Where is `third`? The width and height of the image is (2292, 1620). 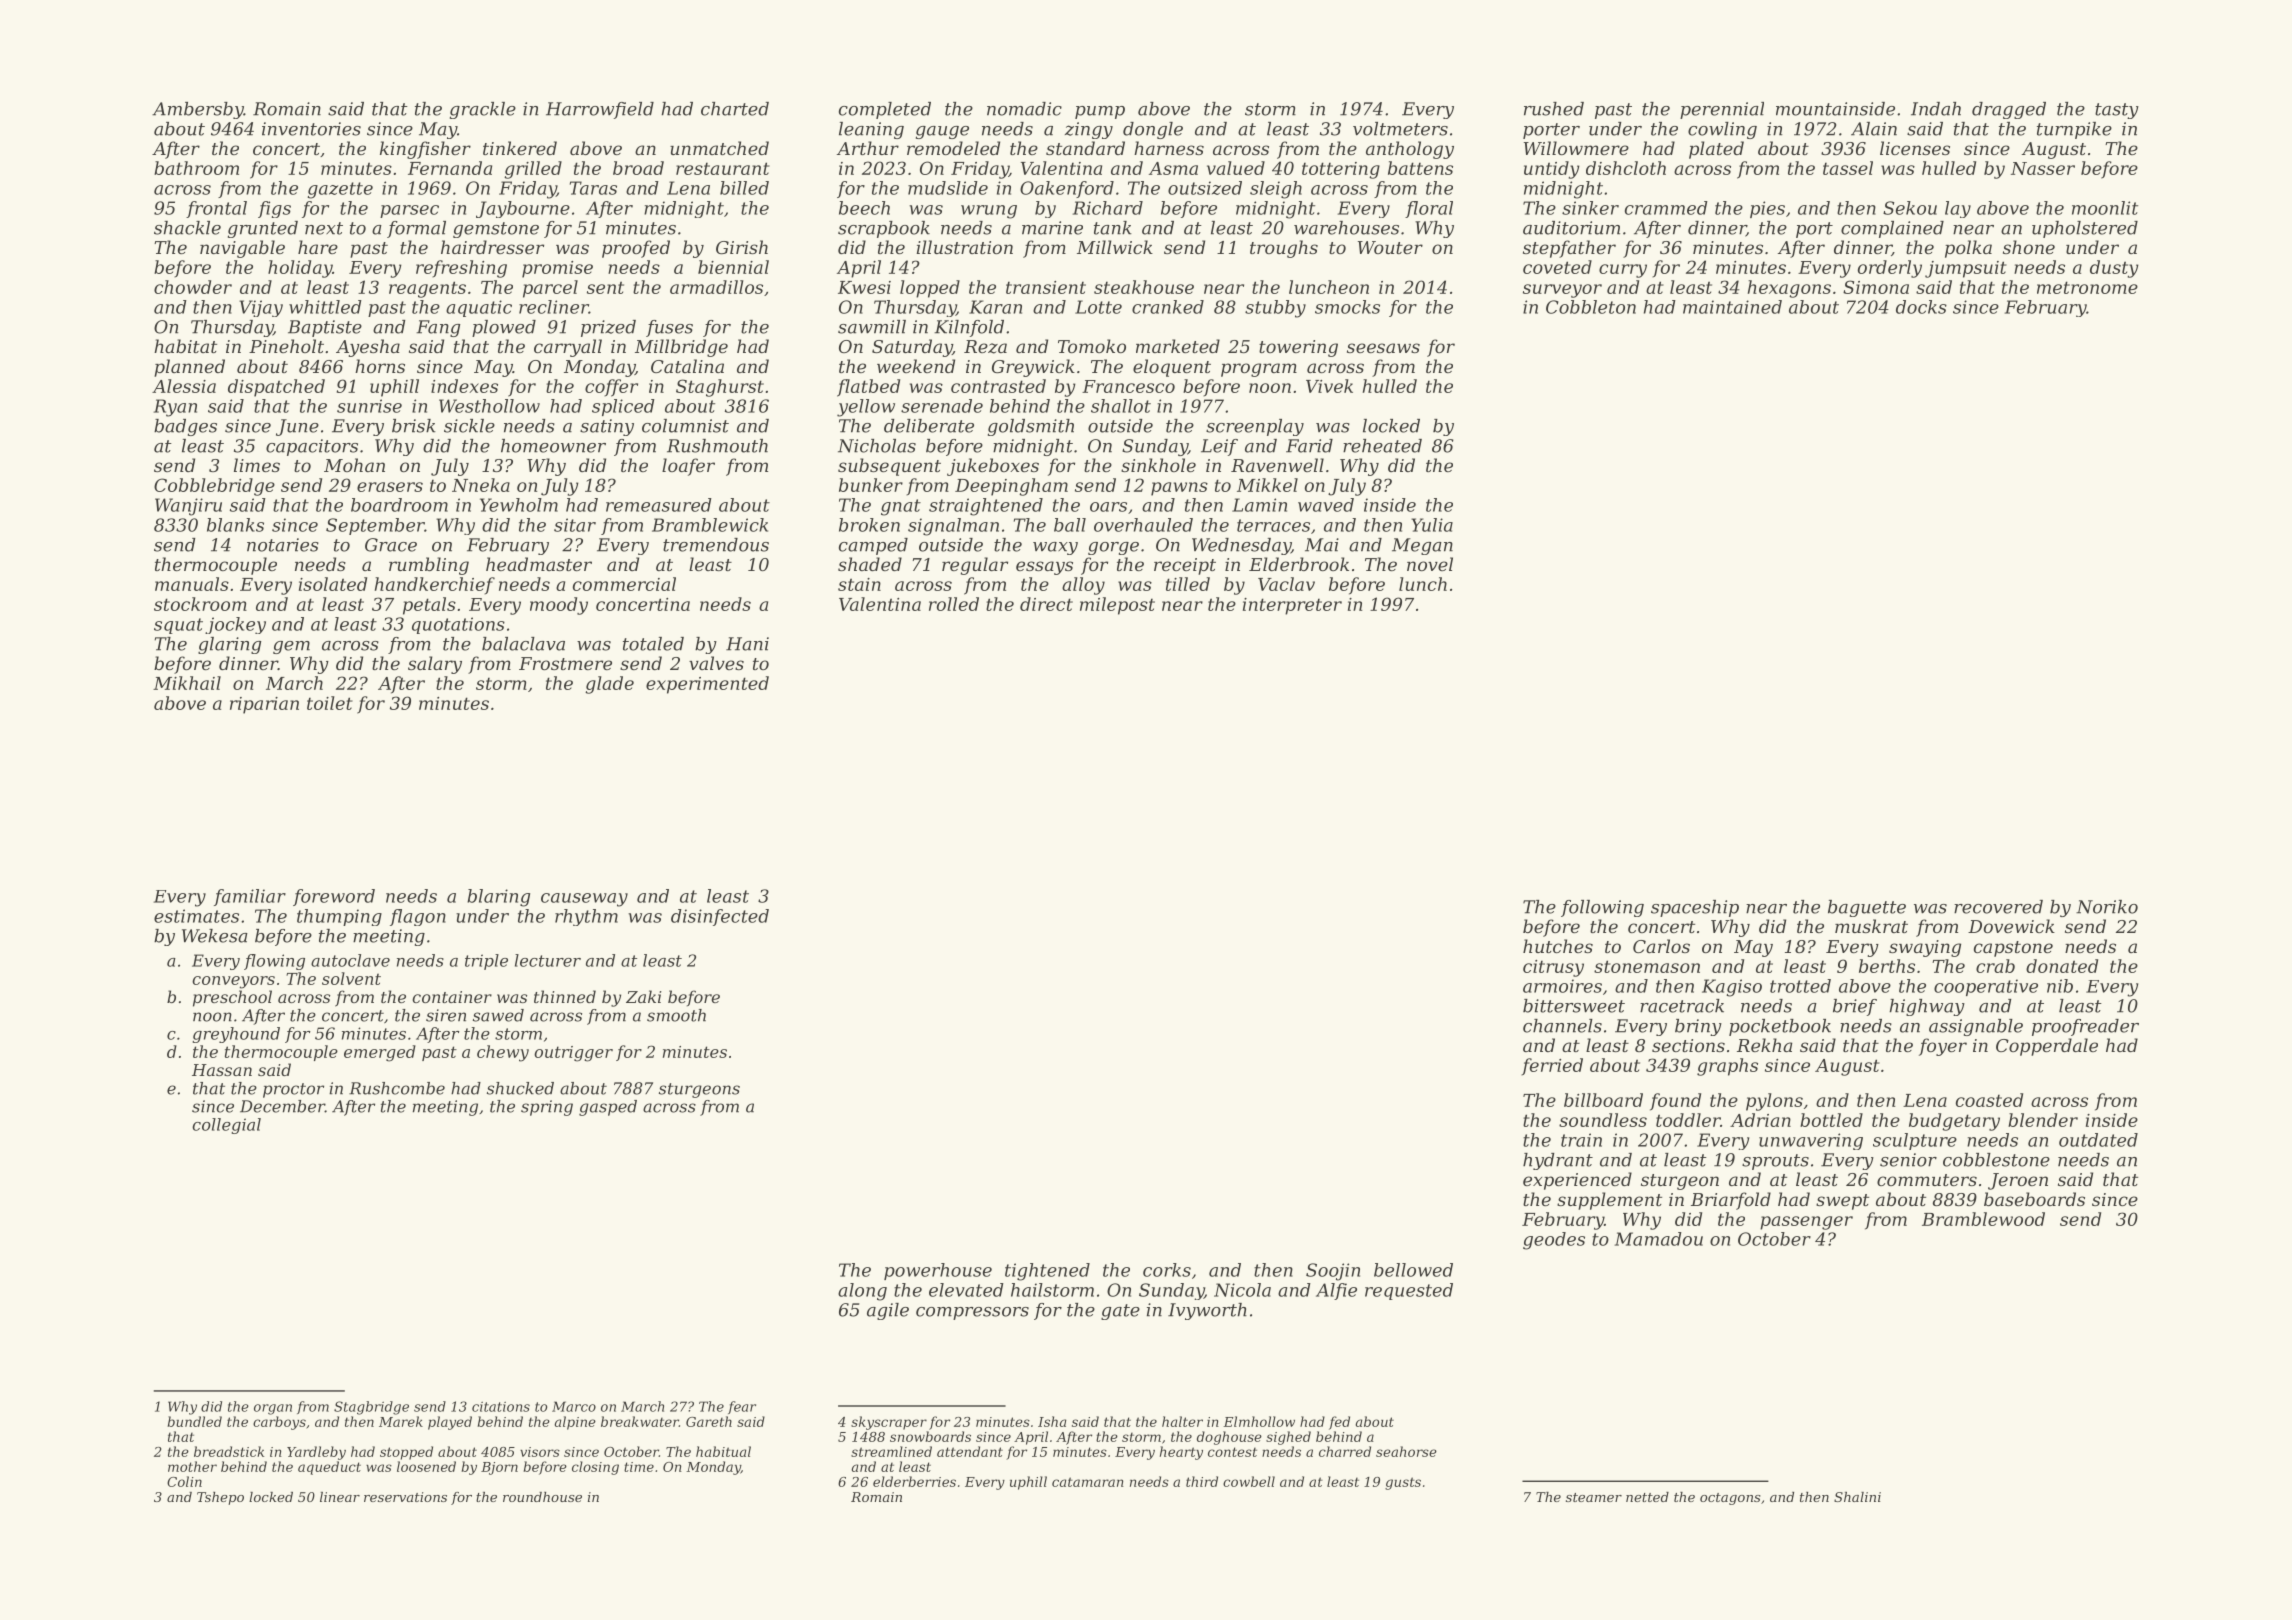 third is located at coordinates (1202, 1481).
